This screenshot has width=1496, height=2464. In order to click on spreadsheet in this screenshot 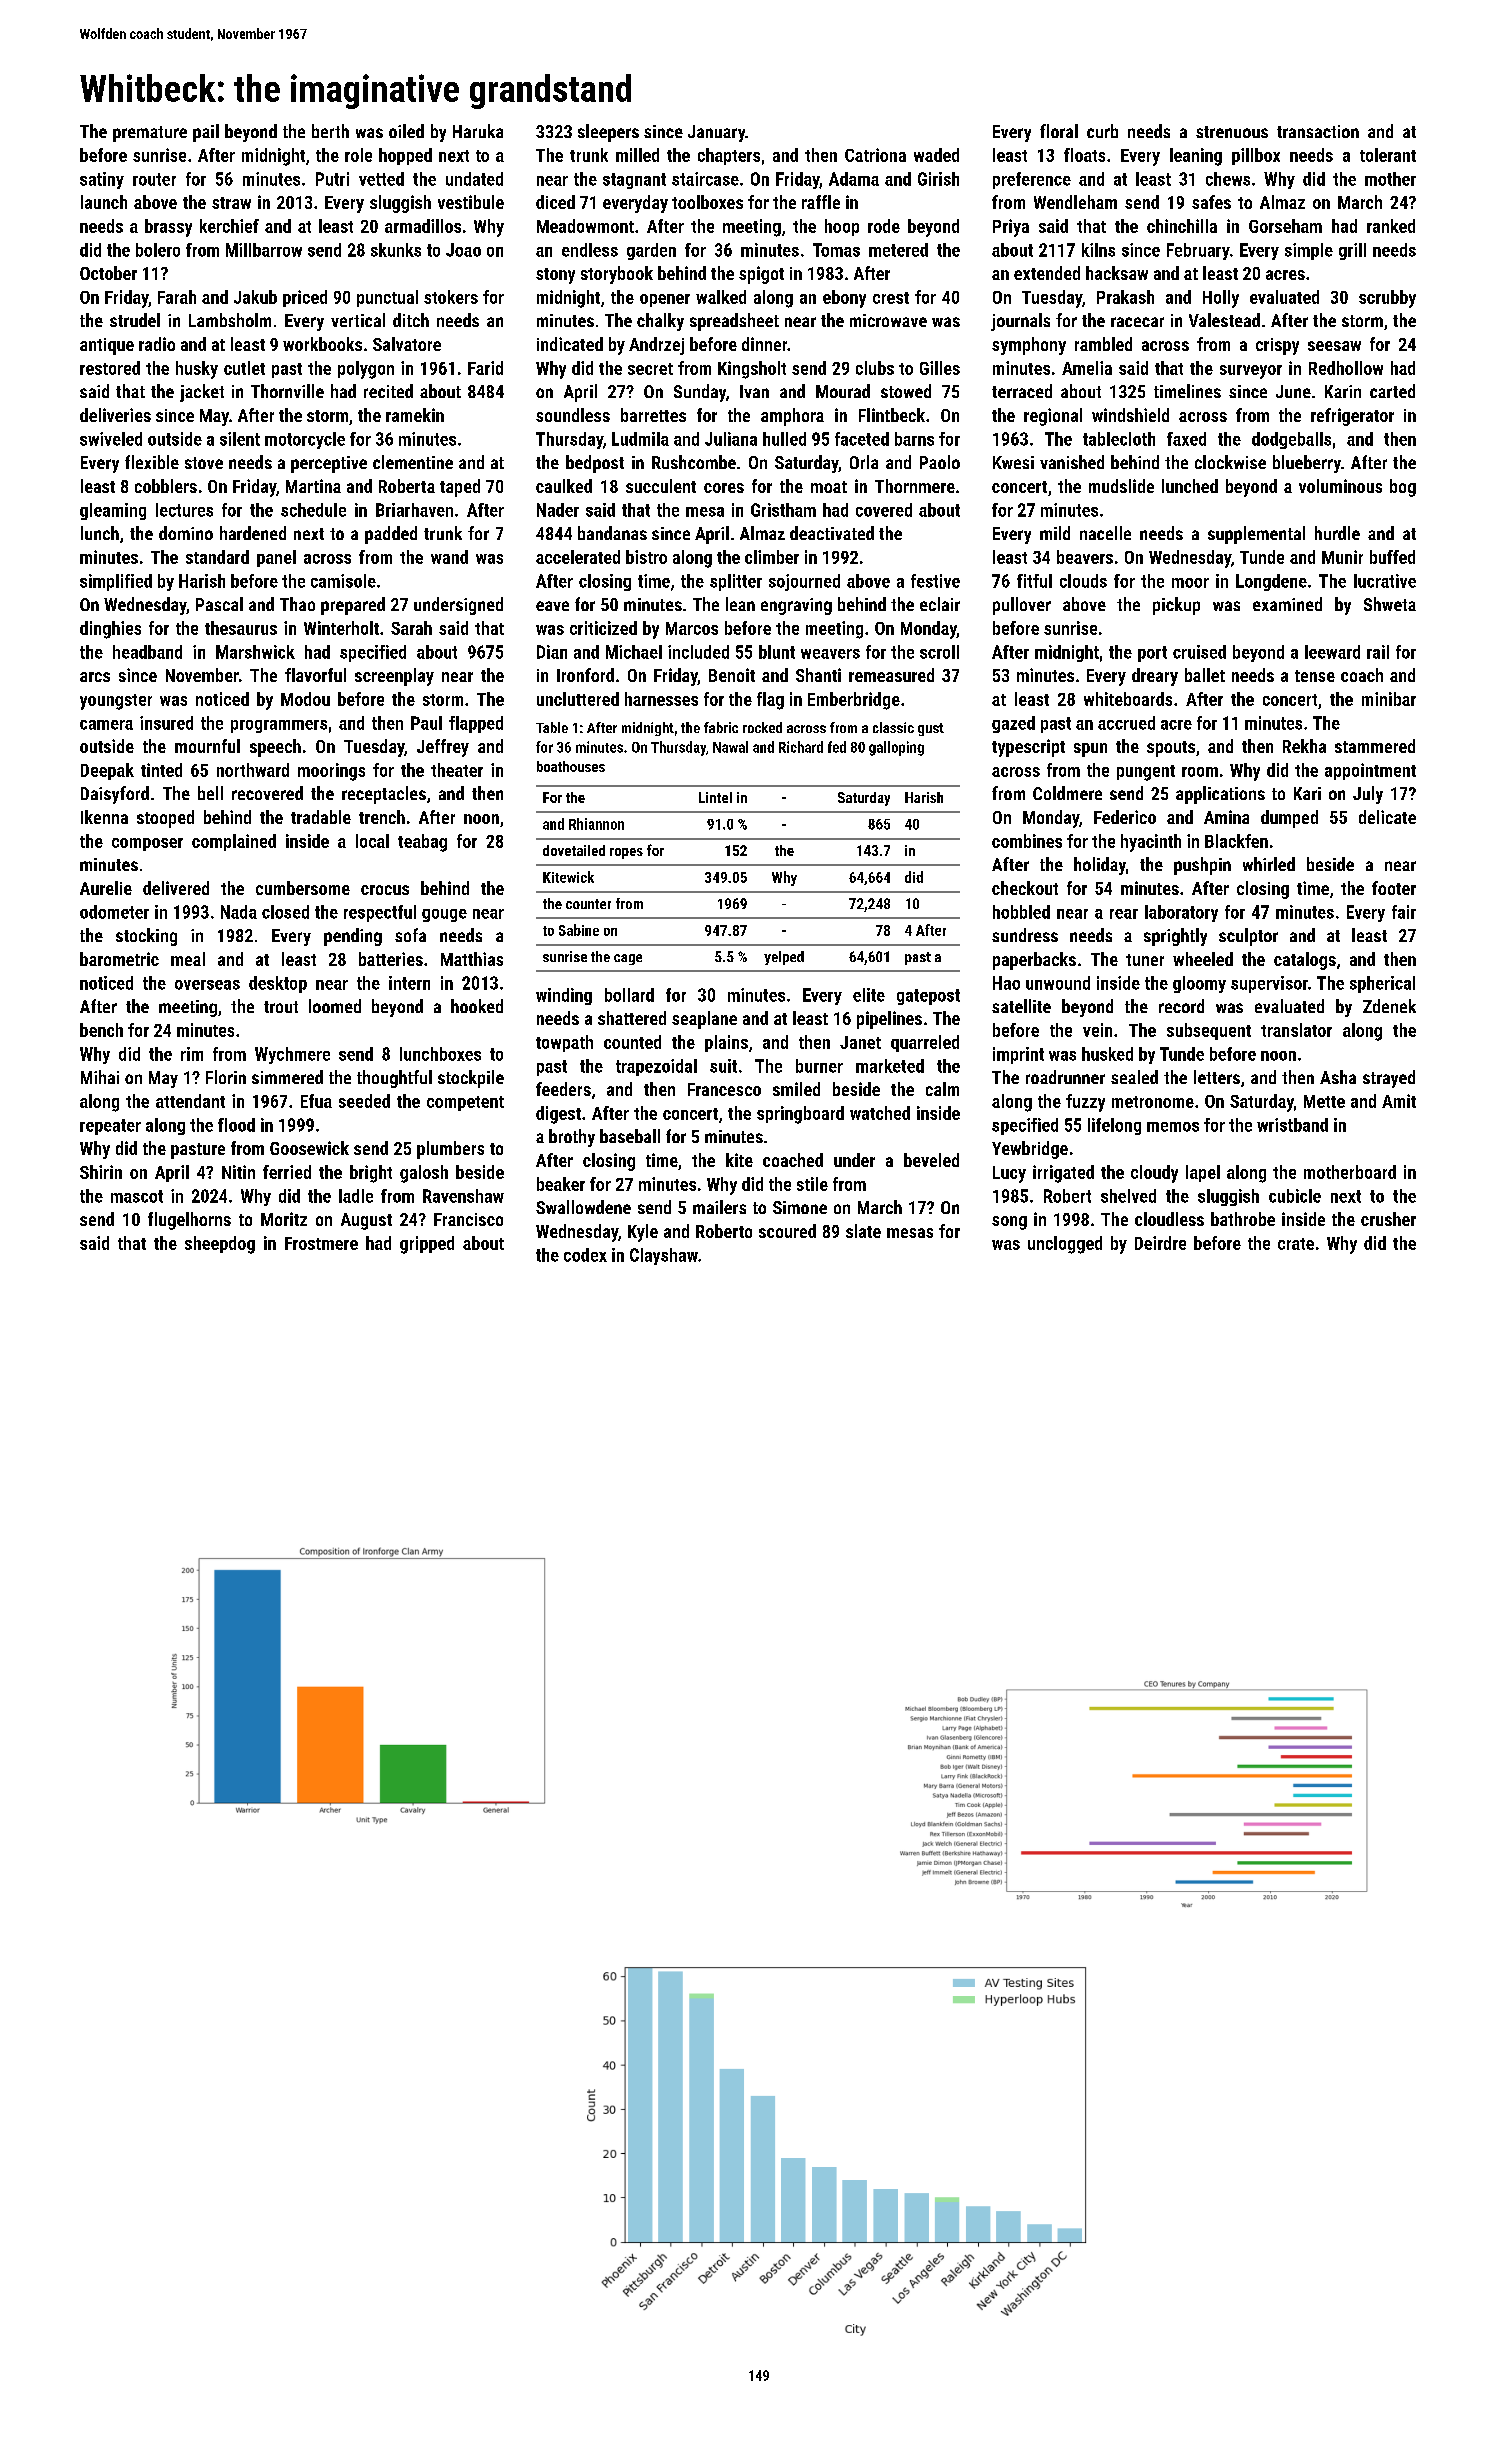, I will do `click(734, 322)`.
